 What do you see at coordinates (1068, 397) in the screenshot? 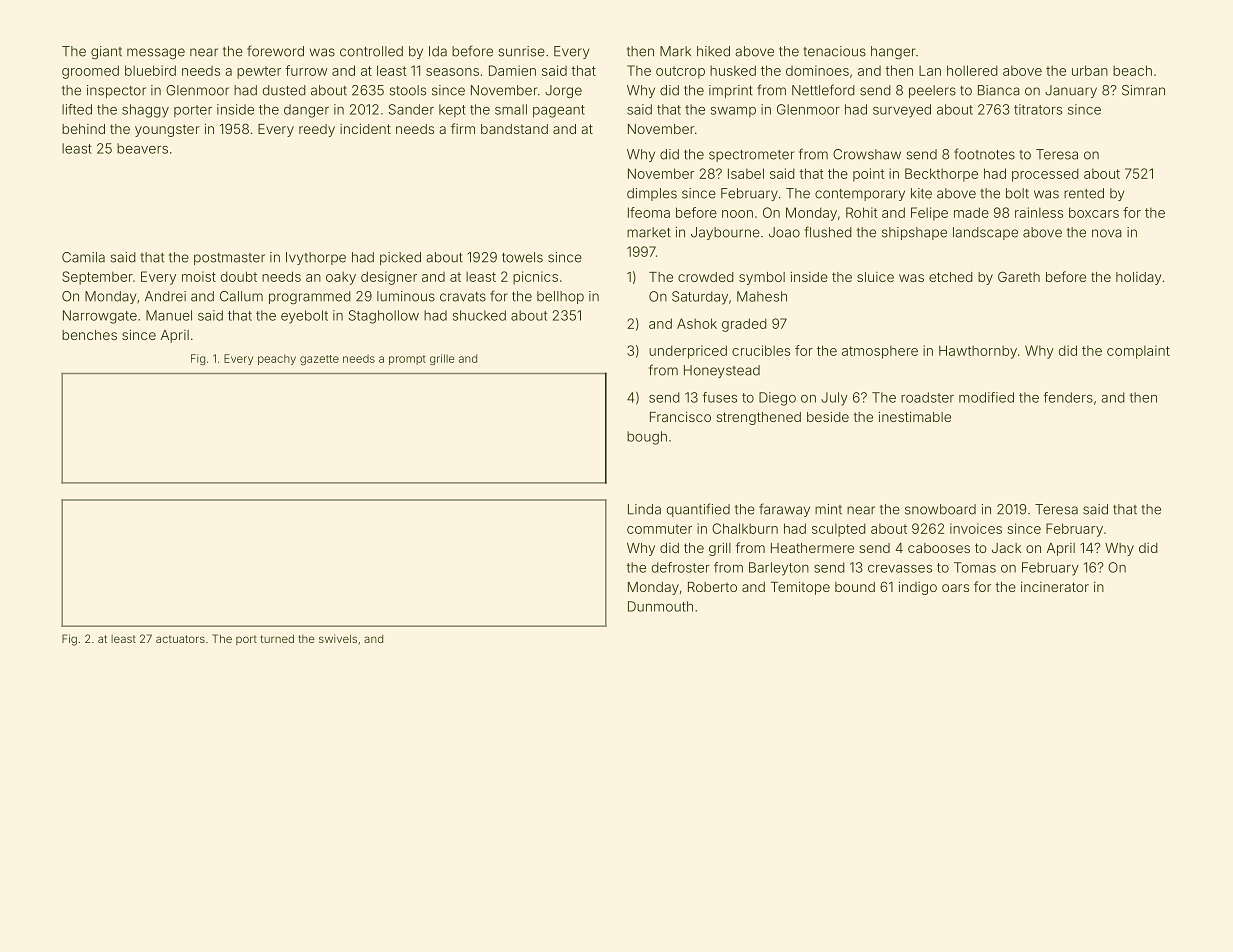
I see `fenders` at bounding box center [1068, 397].
